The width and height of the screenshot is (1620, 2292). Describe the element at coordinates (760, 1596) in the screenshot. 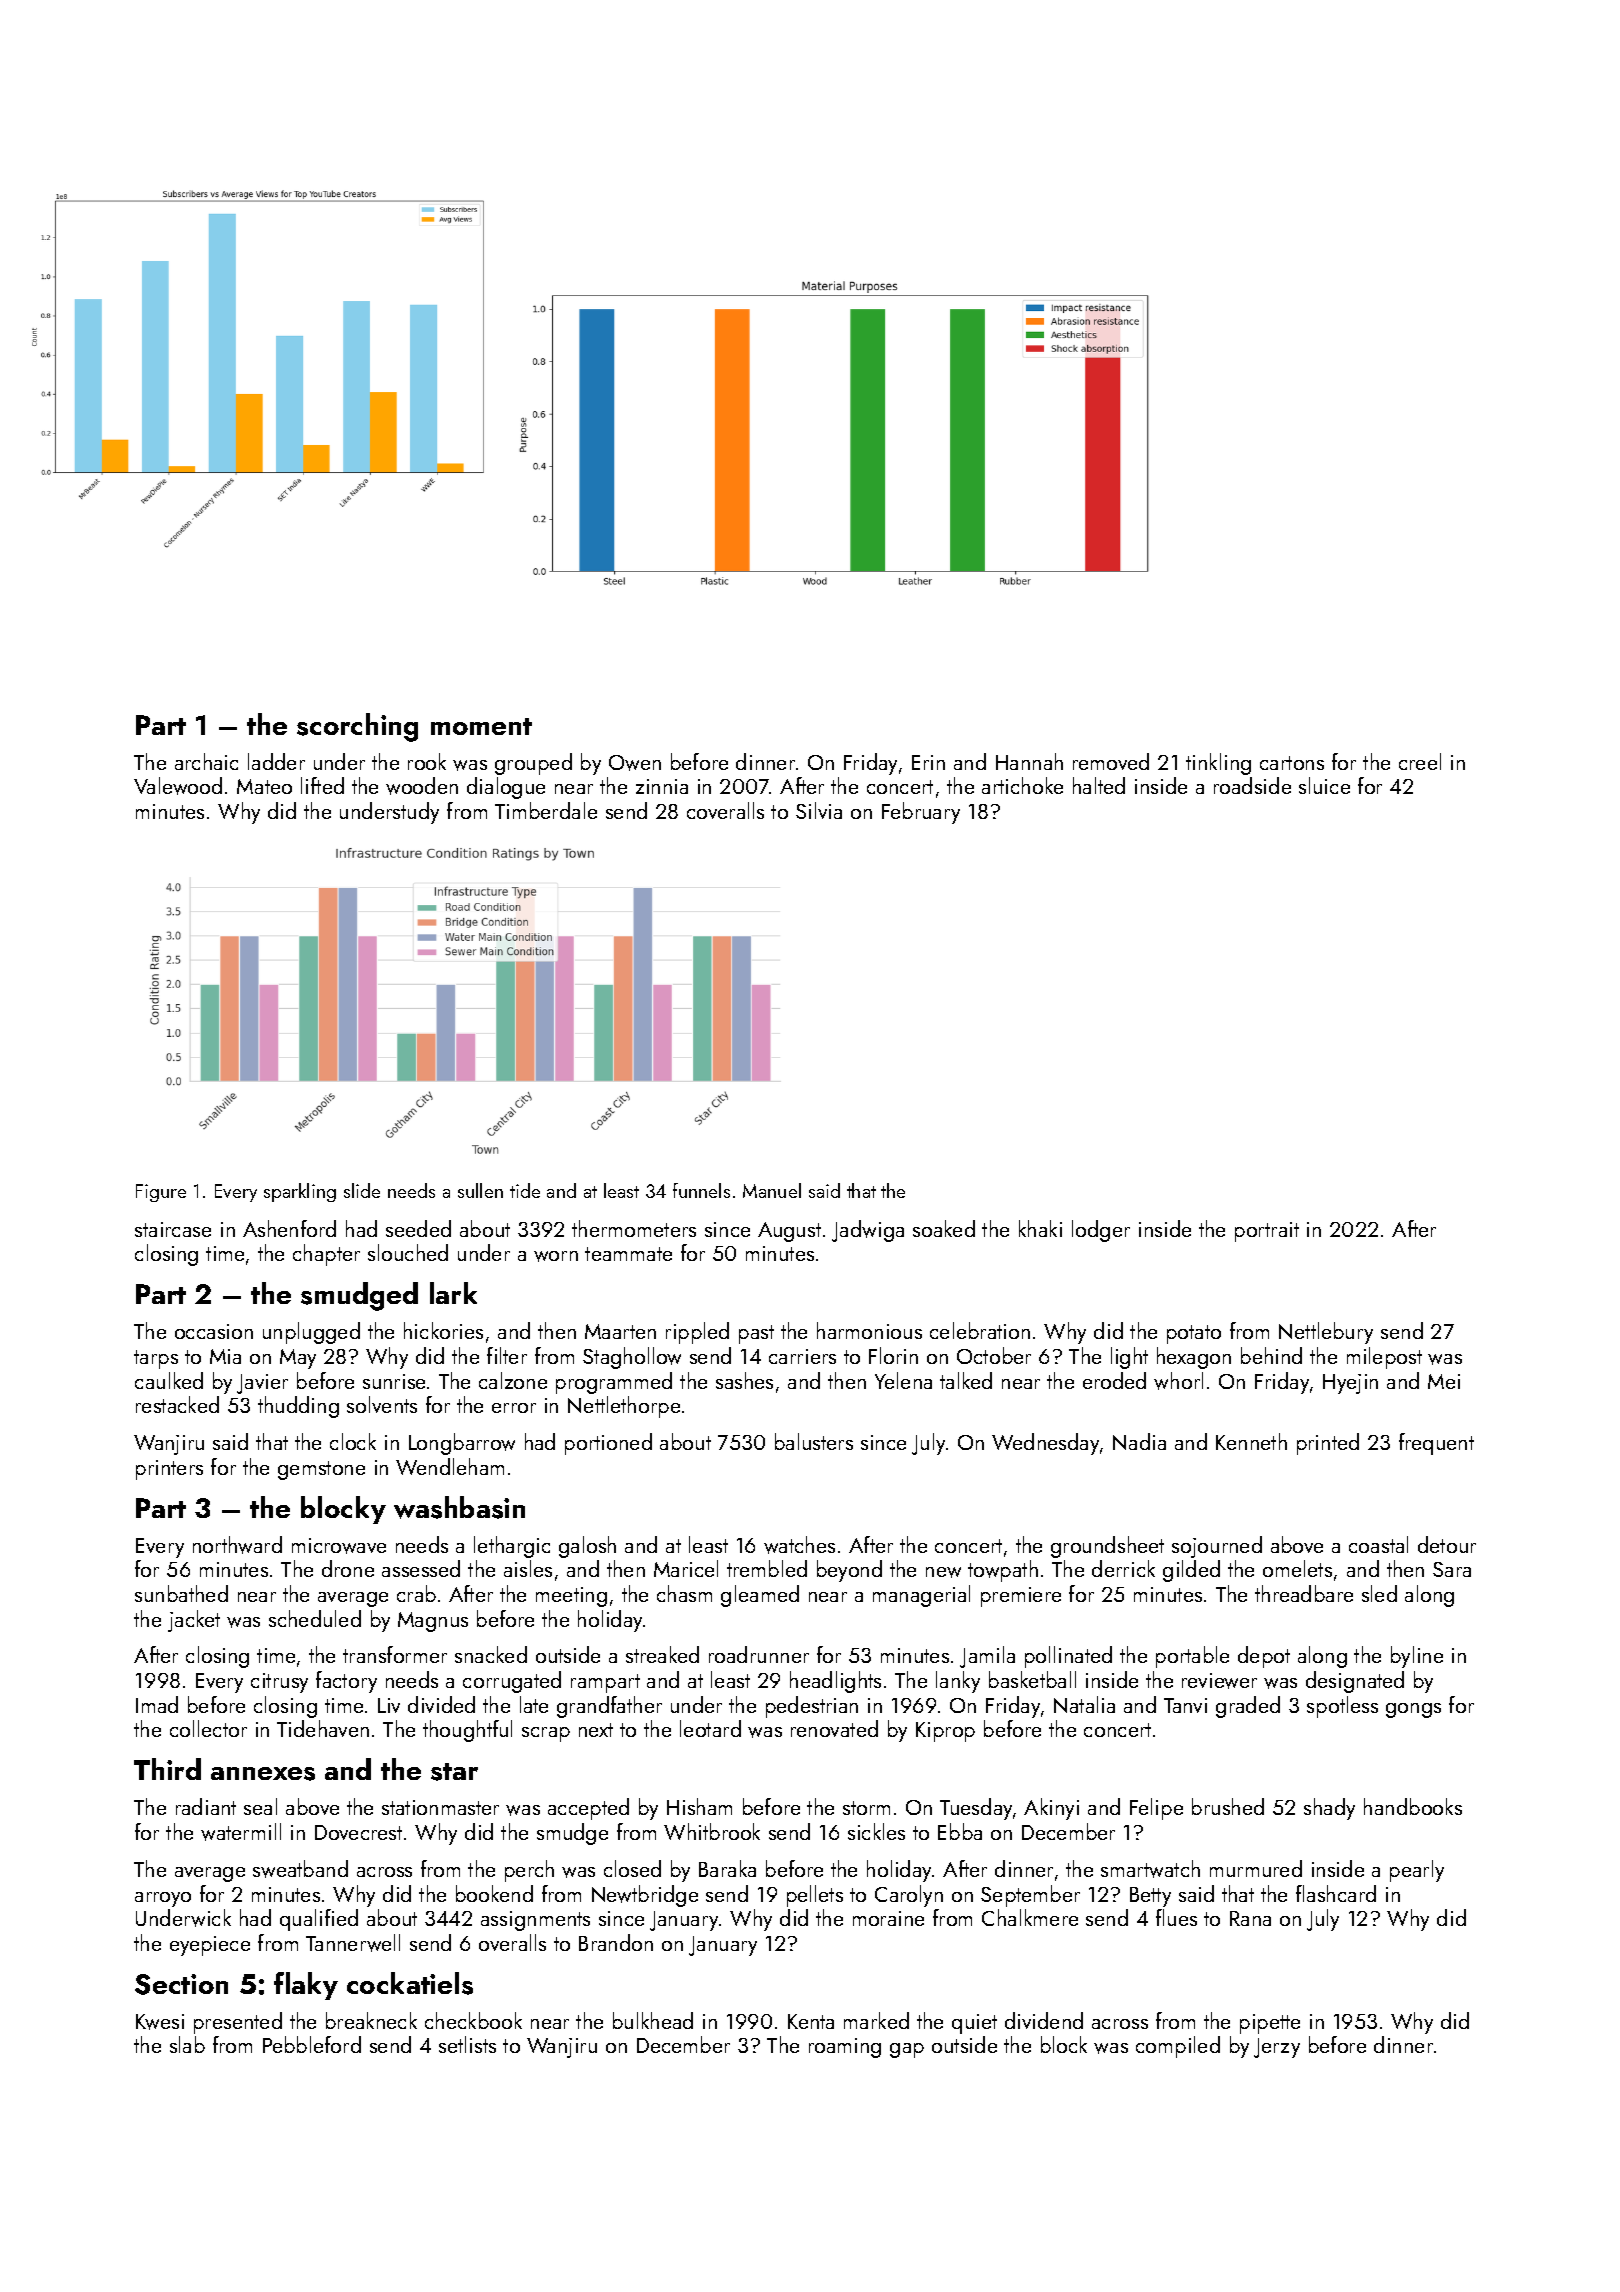

I see `gleamed` at that location.
